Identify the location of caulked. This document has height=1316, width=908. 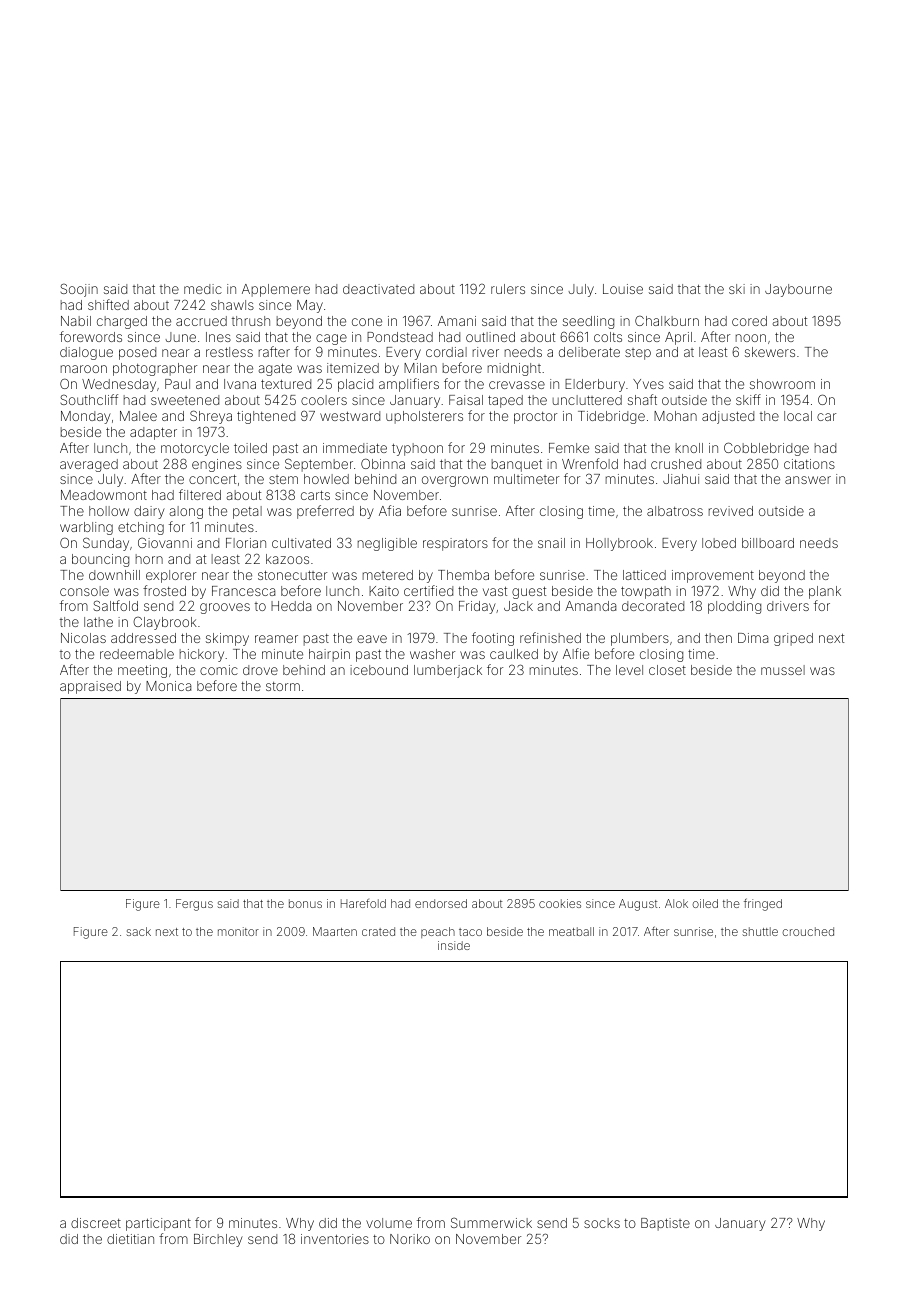
(514, 654).
